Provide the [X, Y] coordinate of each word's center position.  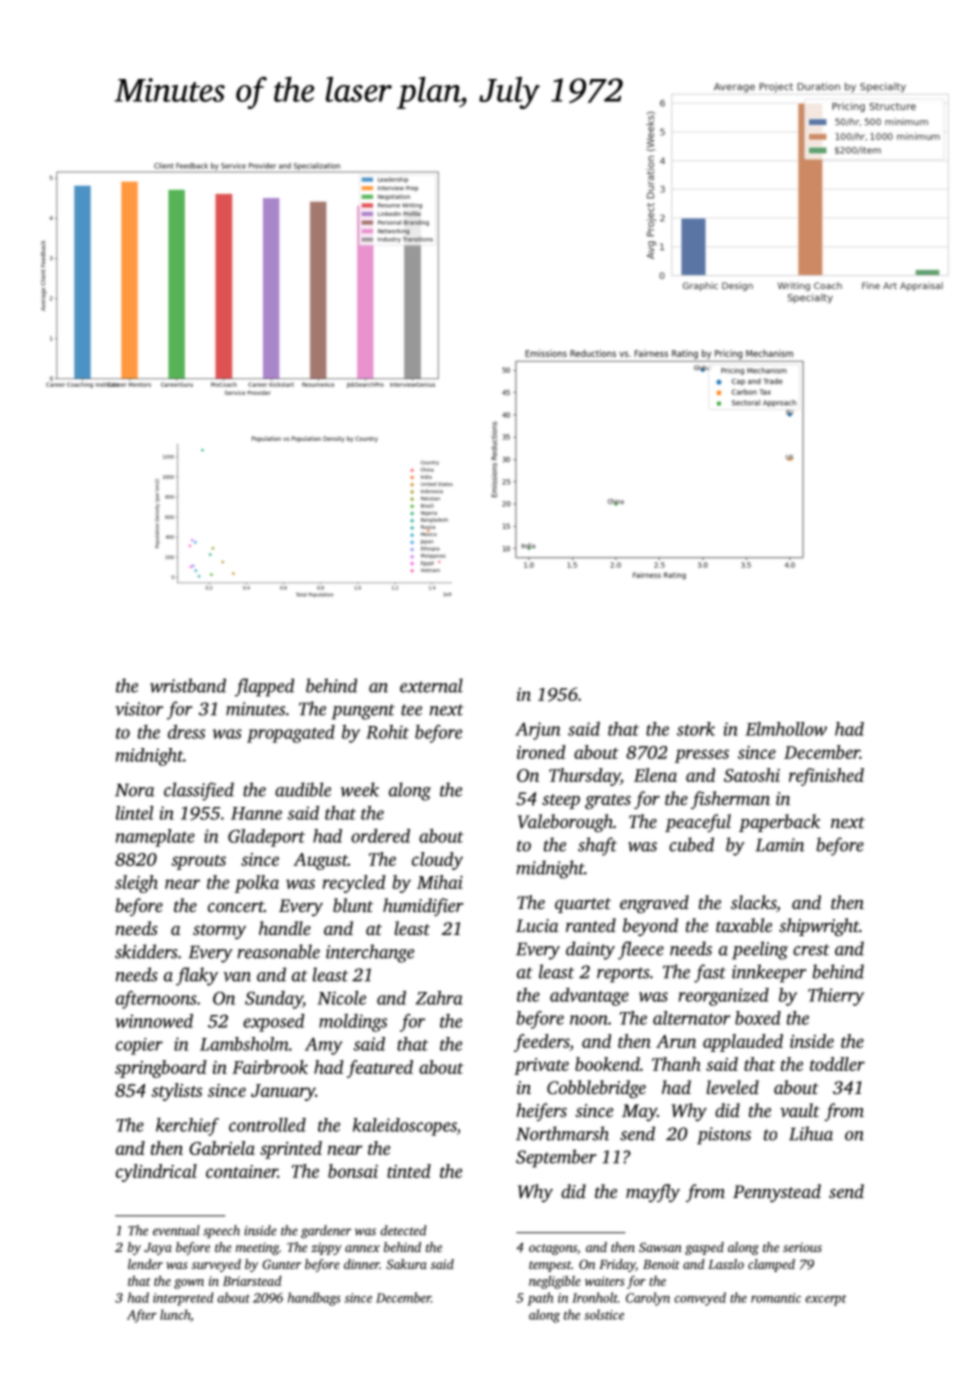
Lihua [811, 1133]
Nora [135, 790]
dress [186, 732]
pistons [724, 1136]
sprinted [291, 1150]
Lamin [779, 845]
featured [380, 1069]
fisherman [730, 800]
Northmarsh [562, 1133]
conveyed [700, 1299]
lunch [175, 1315]
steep [561, 801]
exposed [273, 1023]
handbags [314, 1299]
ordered [380, 836]
